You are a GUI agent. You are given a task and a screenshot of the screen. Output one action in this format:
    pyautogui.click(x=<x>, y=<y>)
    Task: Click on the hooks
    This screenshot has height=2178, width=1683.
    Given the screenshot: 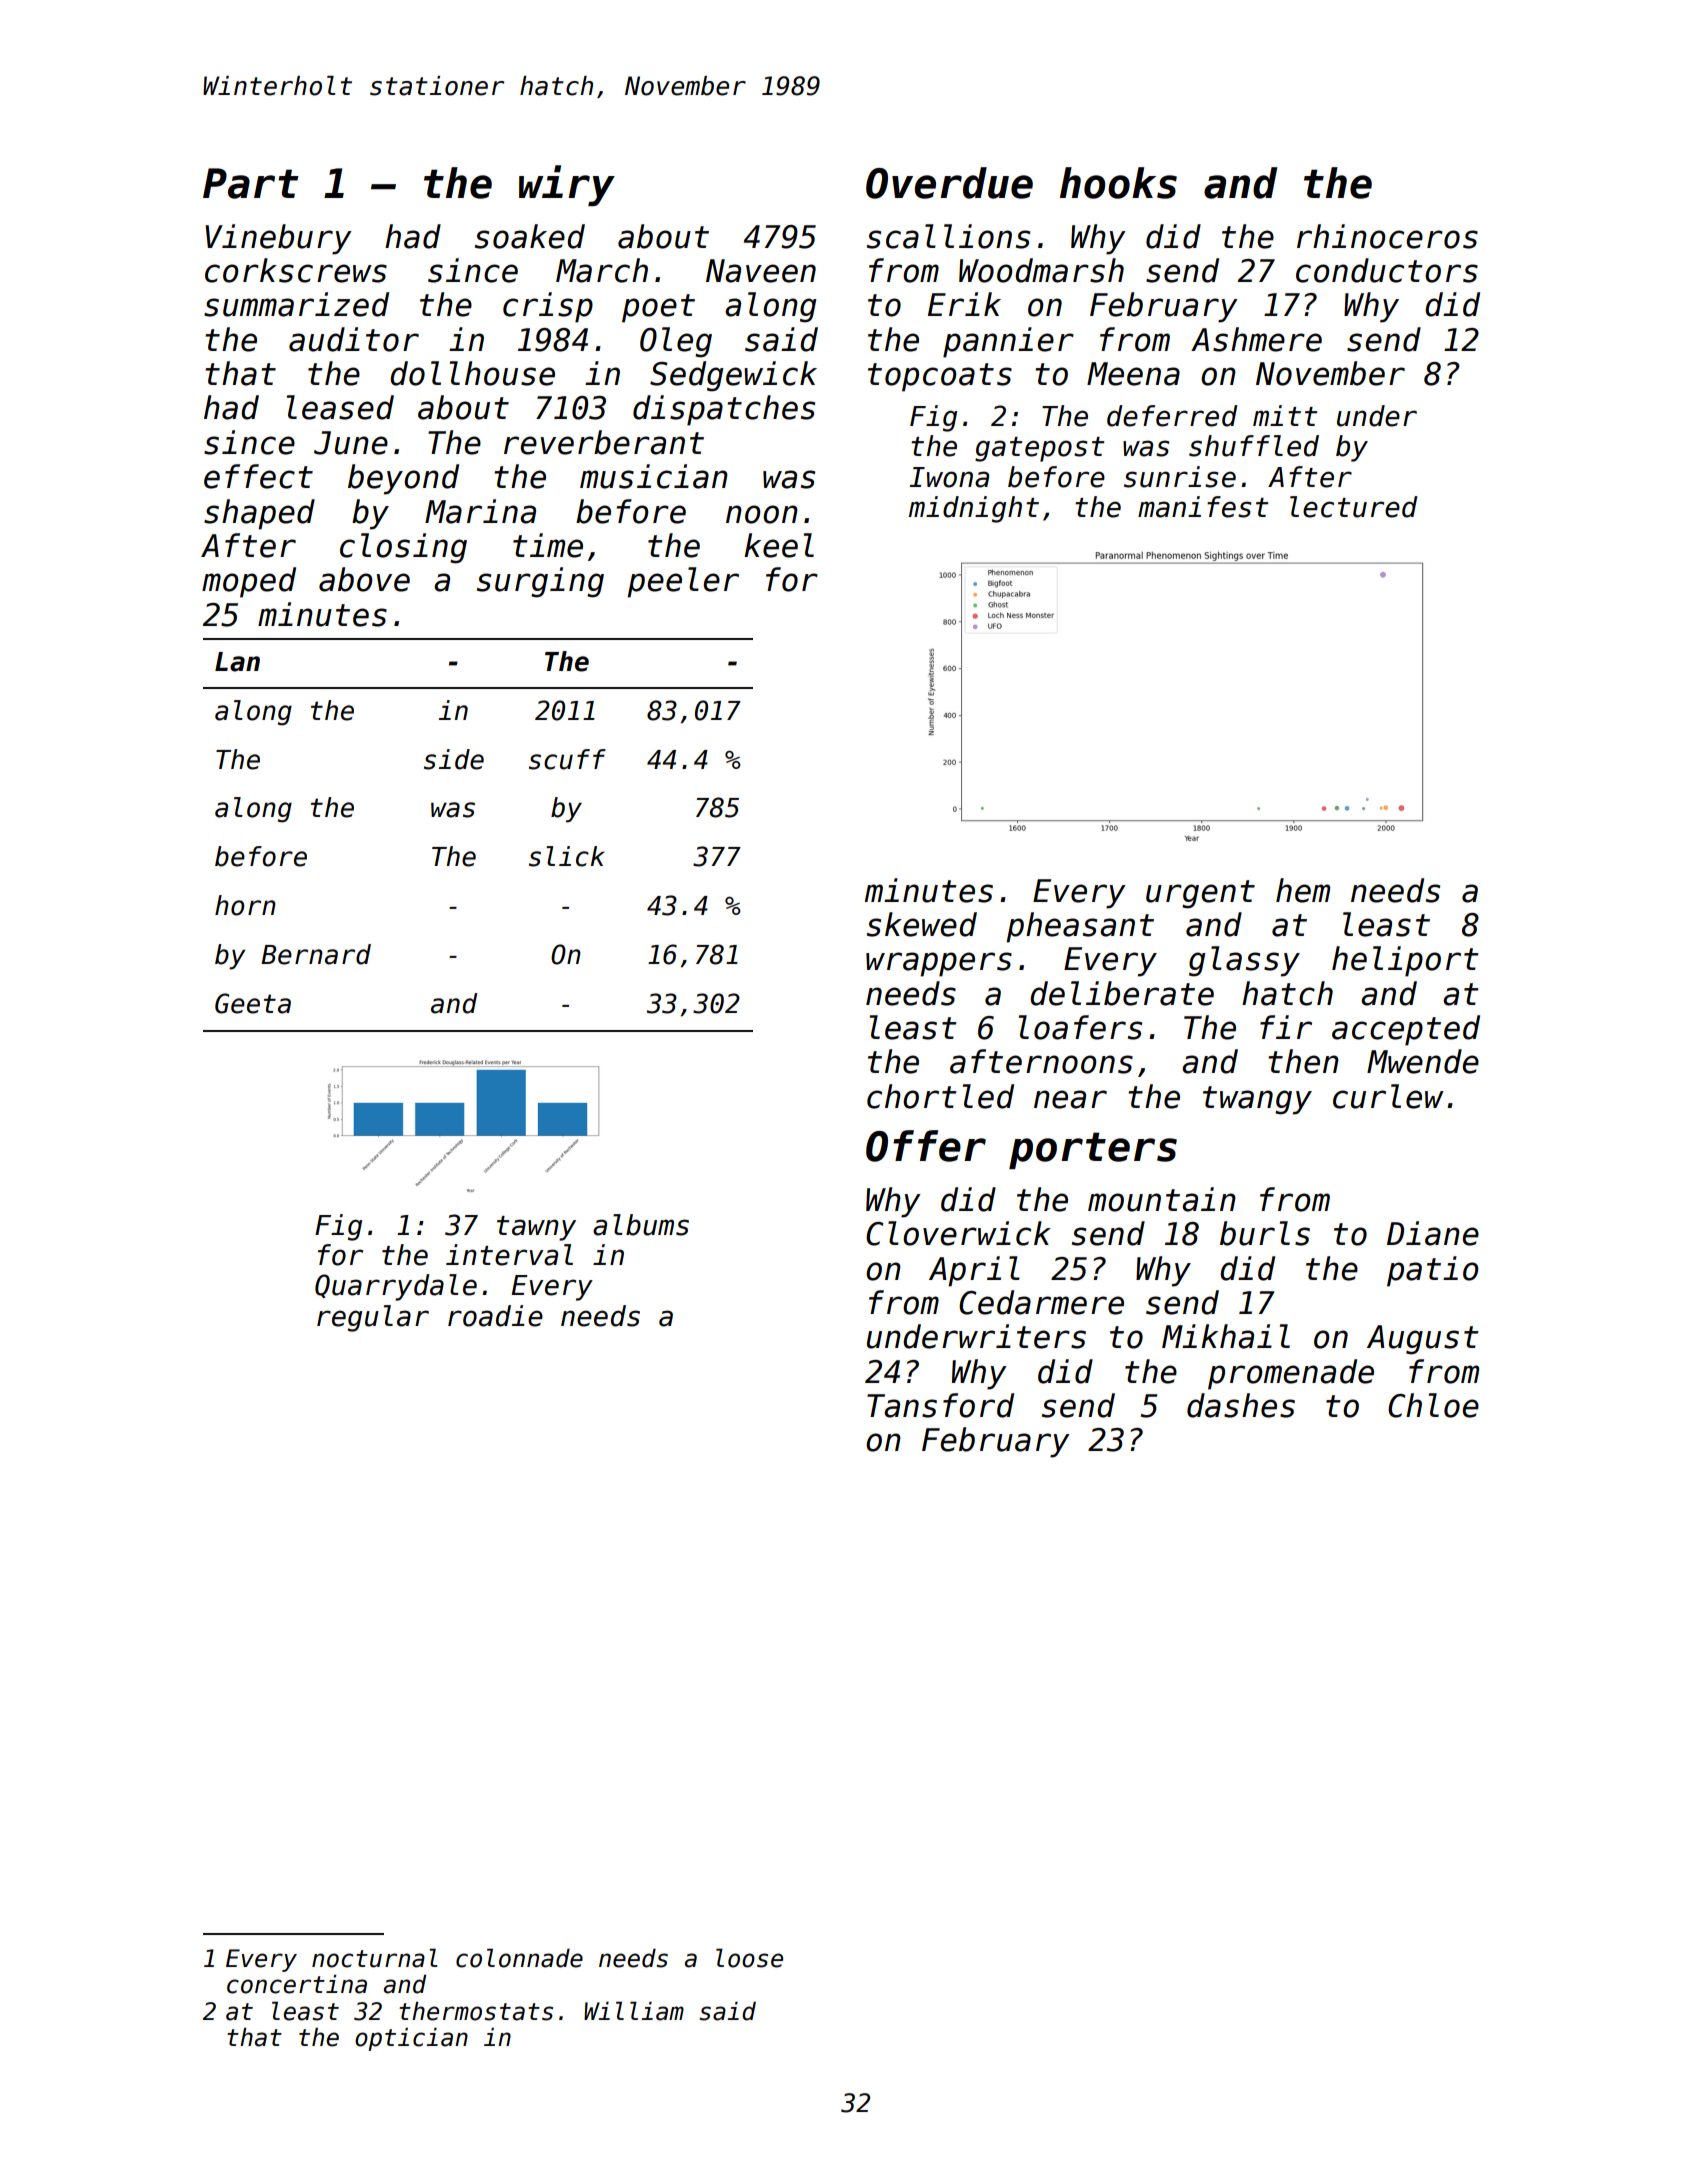 What is the action you would take?
    pyautogui.click(x=1118, y=183)
